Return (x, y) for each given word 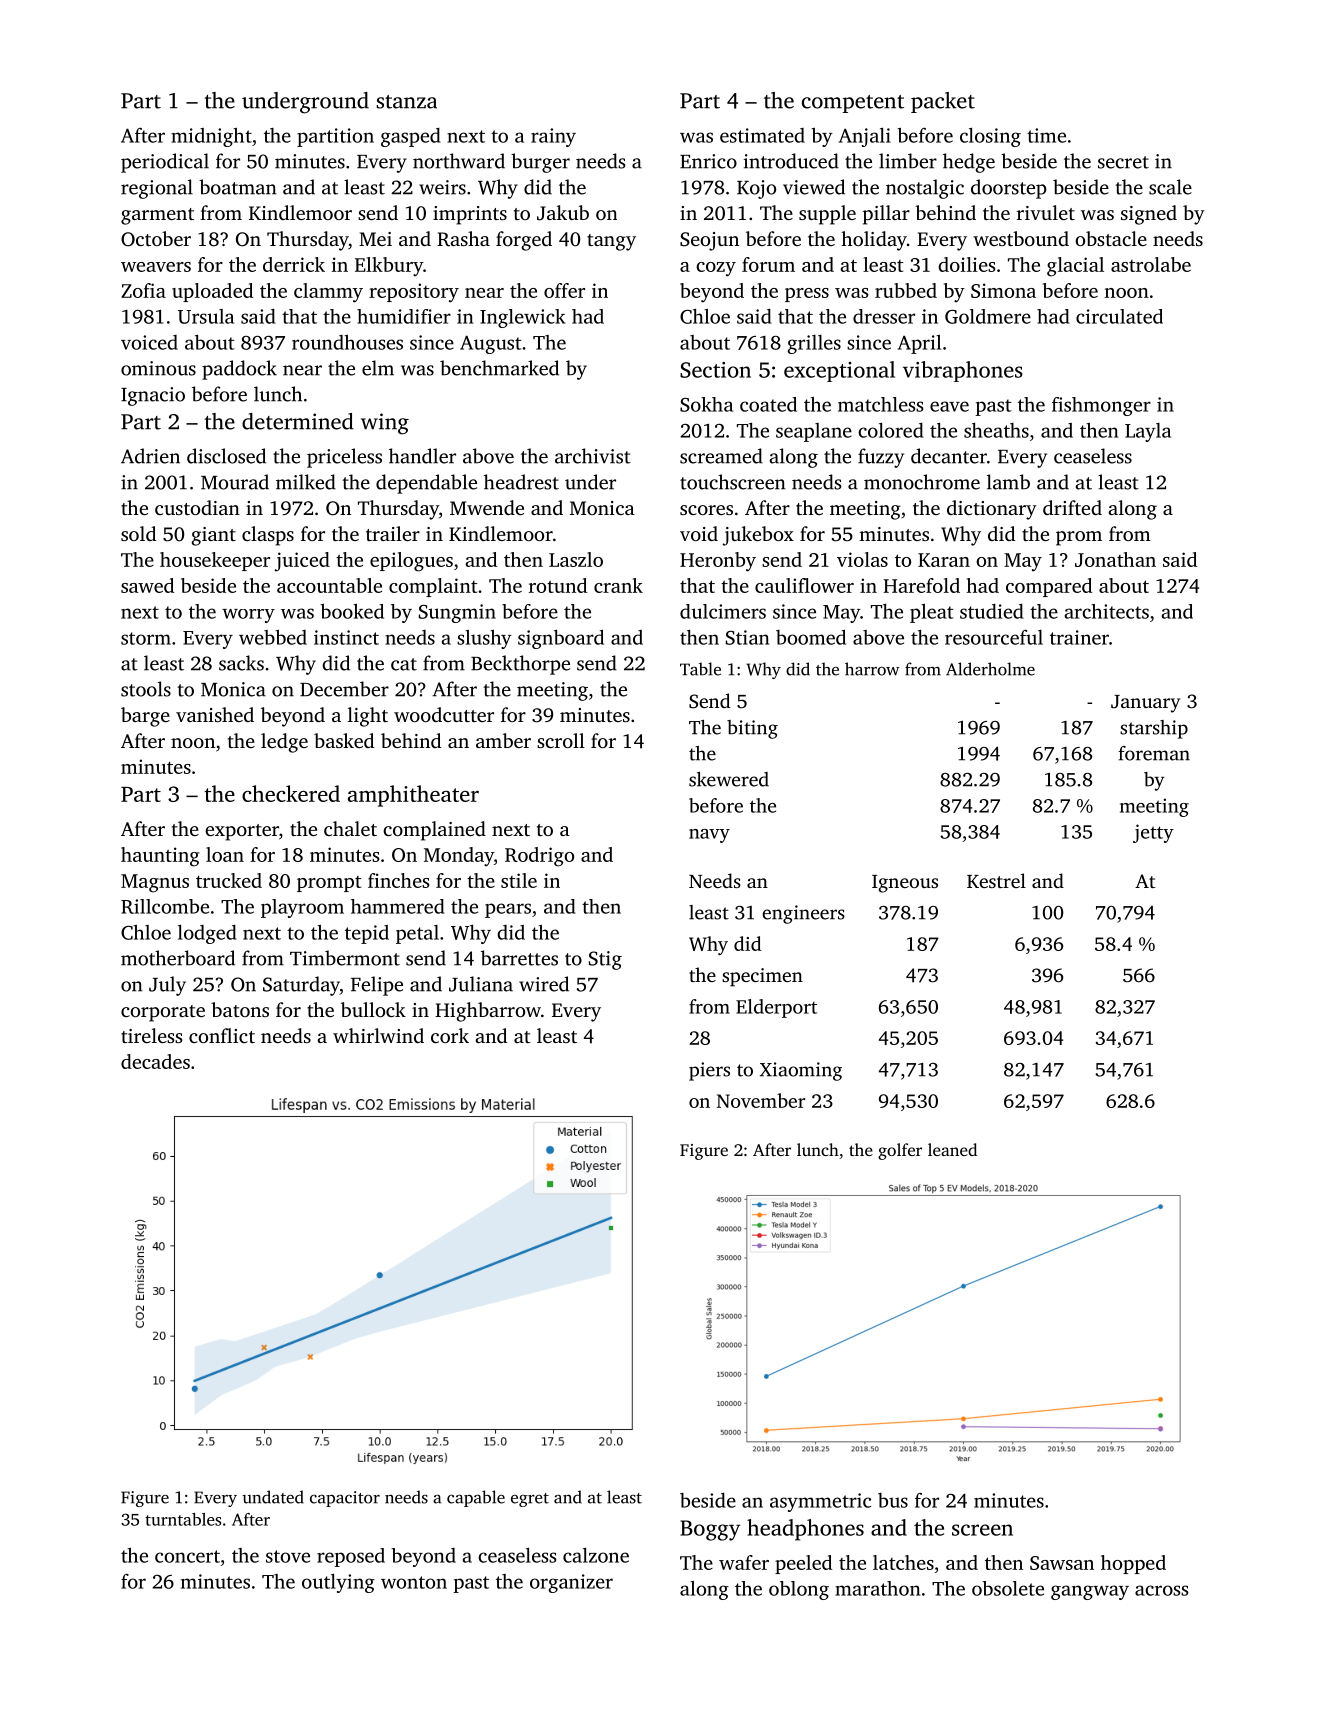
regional (157, 189)
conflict (222, 1035)
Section (715, 370)
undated (273, 1497)
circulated (1119, 316)
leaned (952, 1149)
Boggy (710, 1530)
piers (709, 1071)
